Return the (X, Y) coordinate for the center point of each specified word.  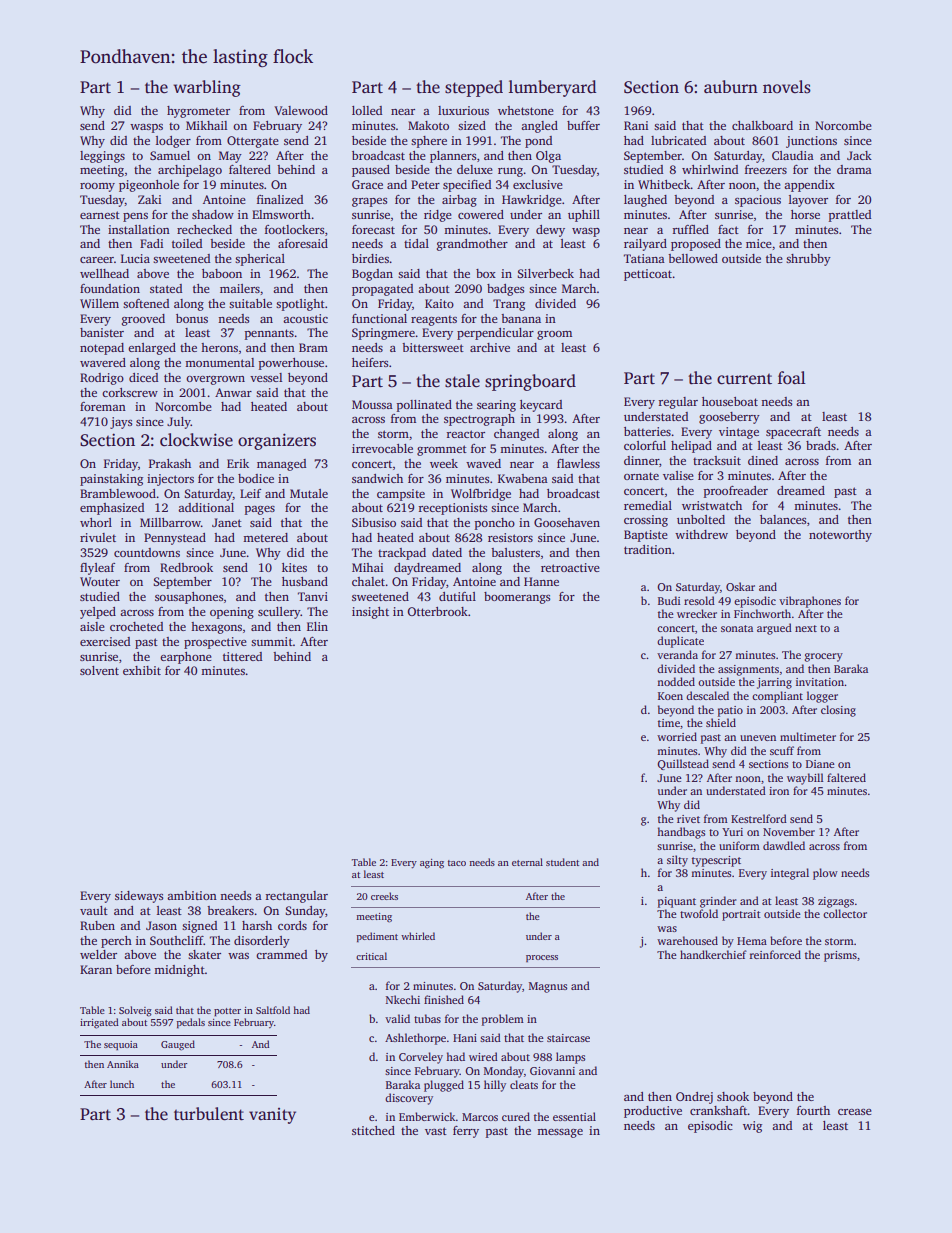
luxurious (463, 110)
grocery (823, 657)
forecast (373, 229)
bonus (192, 318)
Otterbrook (437, 611)
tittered (242, 656)
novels (787, 87)
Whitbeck (664, 184)
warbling (207, 88)
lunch (122, 1084)
